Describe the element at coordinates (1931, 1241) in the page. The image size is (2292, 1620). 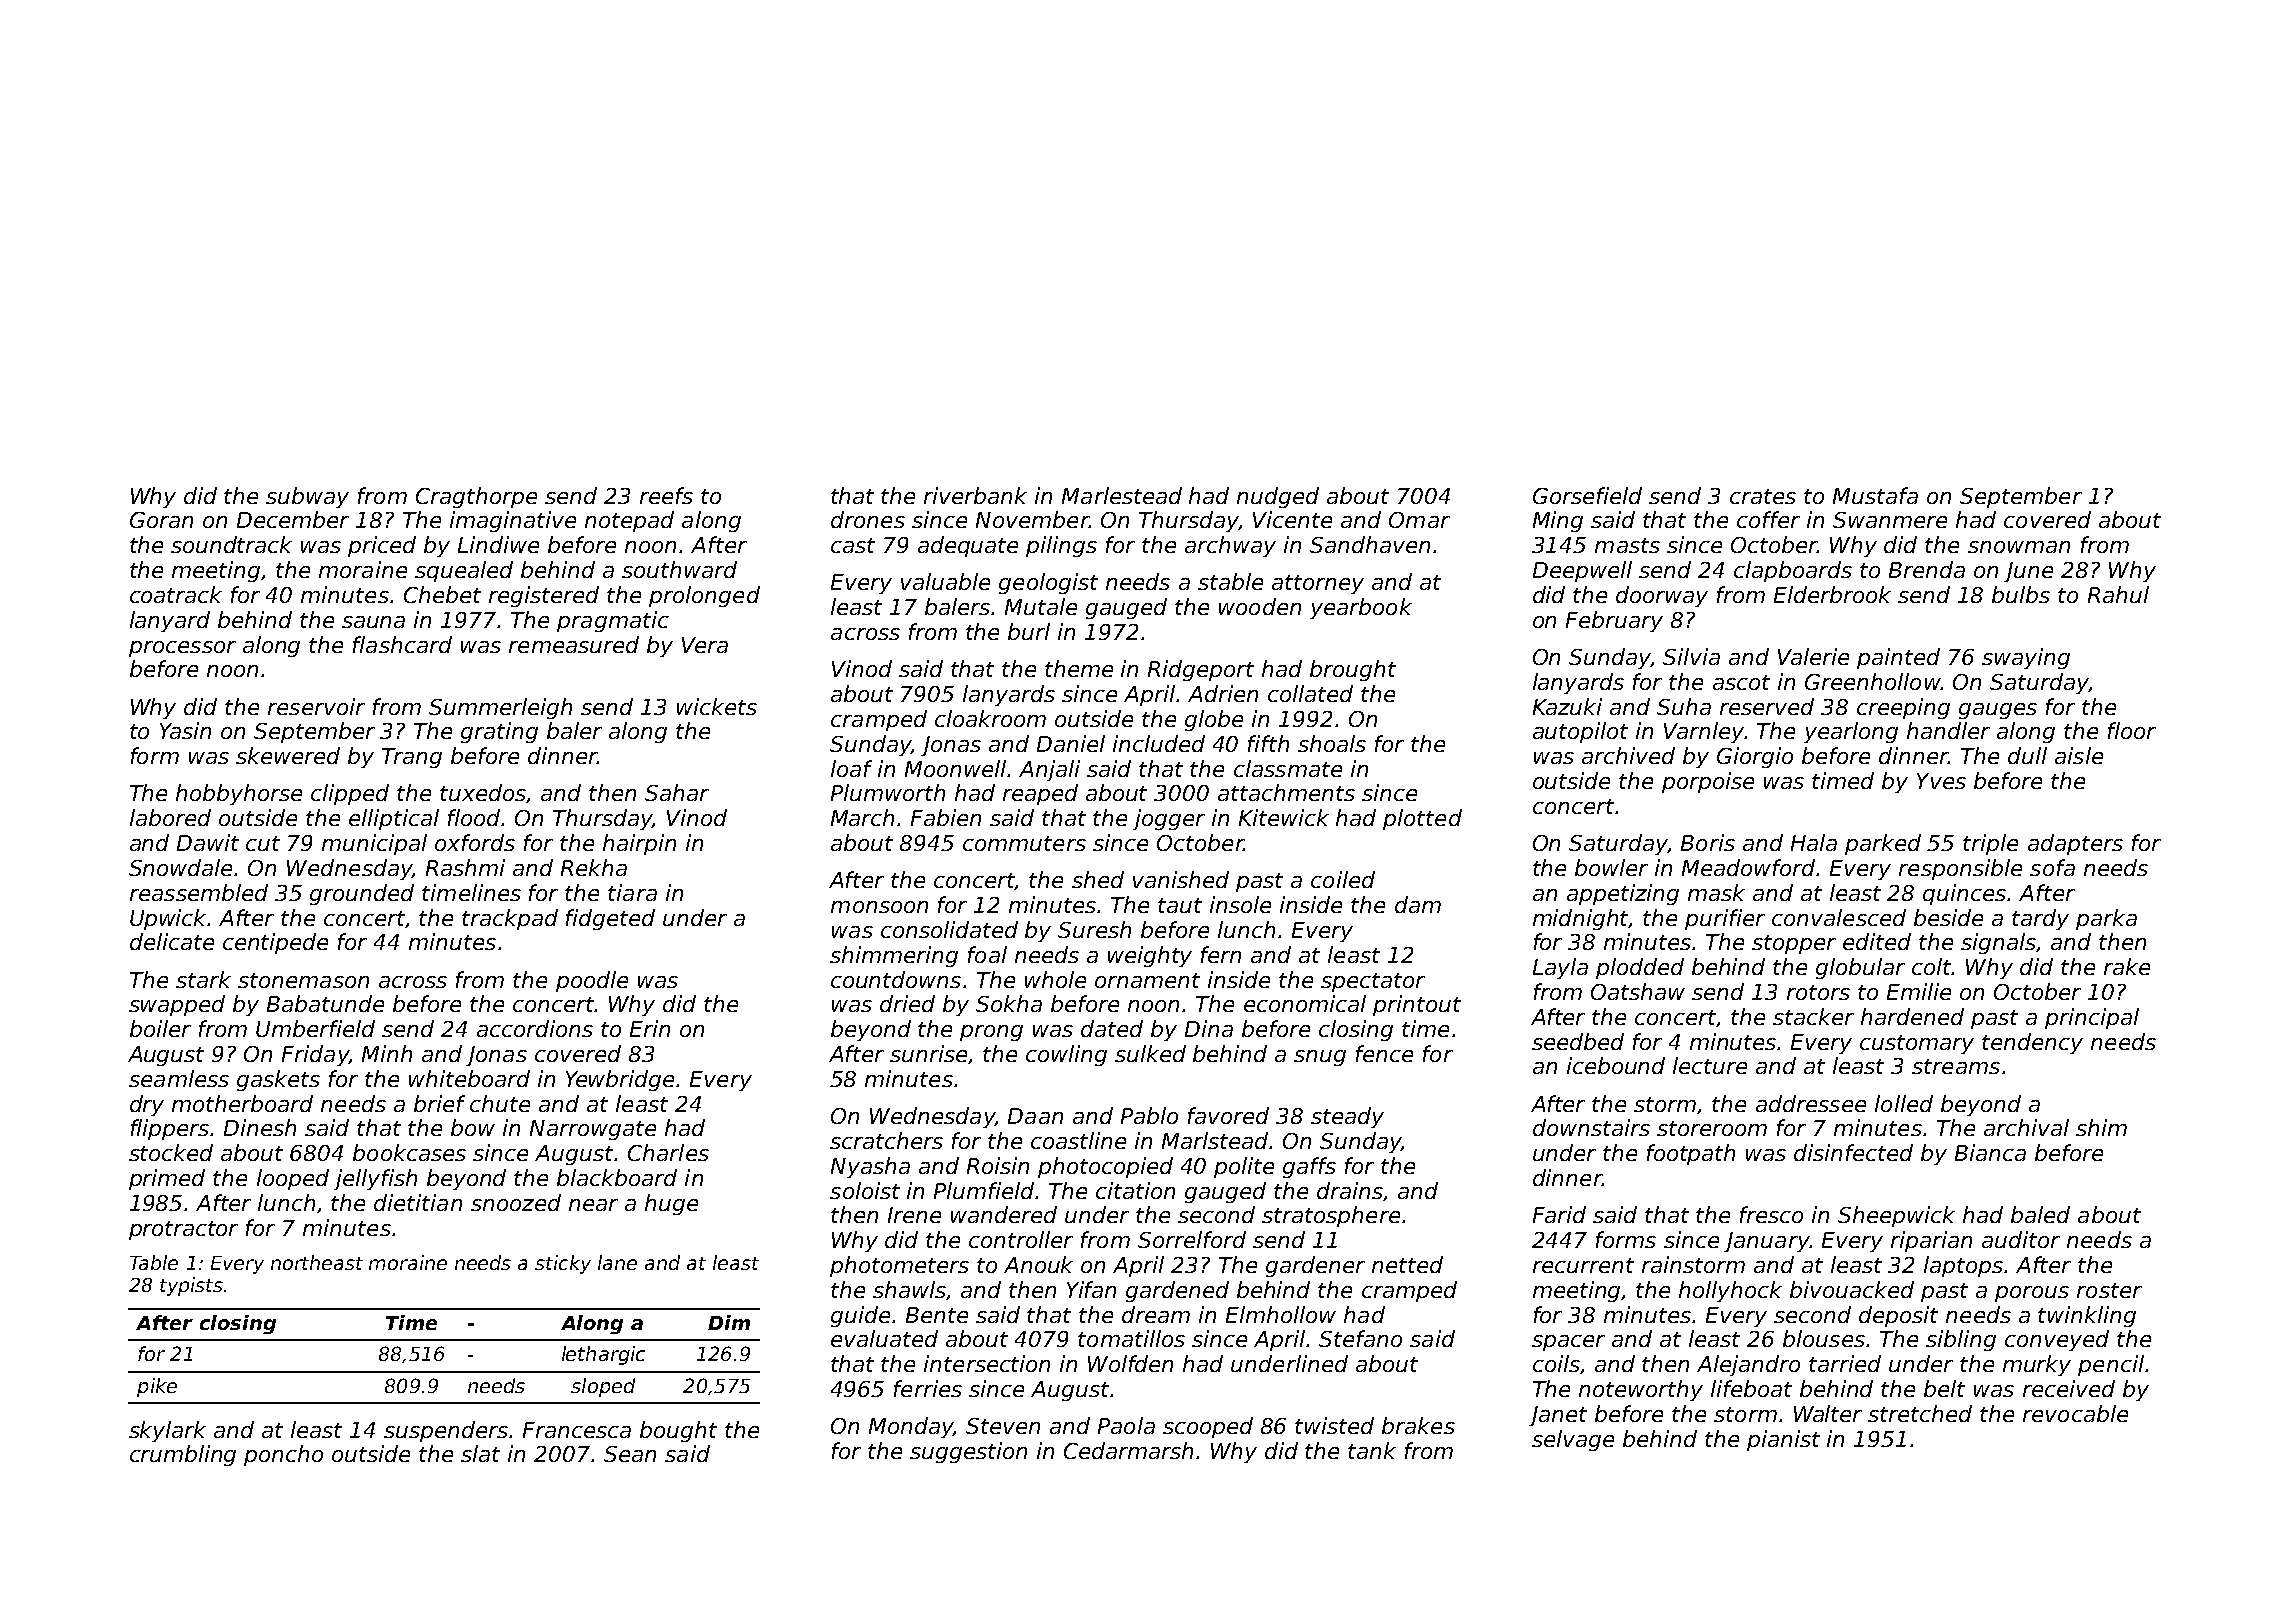
I see `riparian` at that location.
